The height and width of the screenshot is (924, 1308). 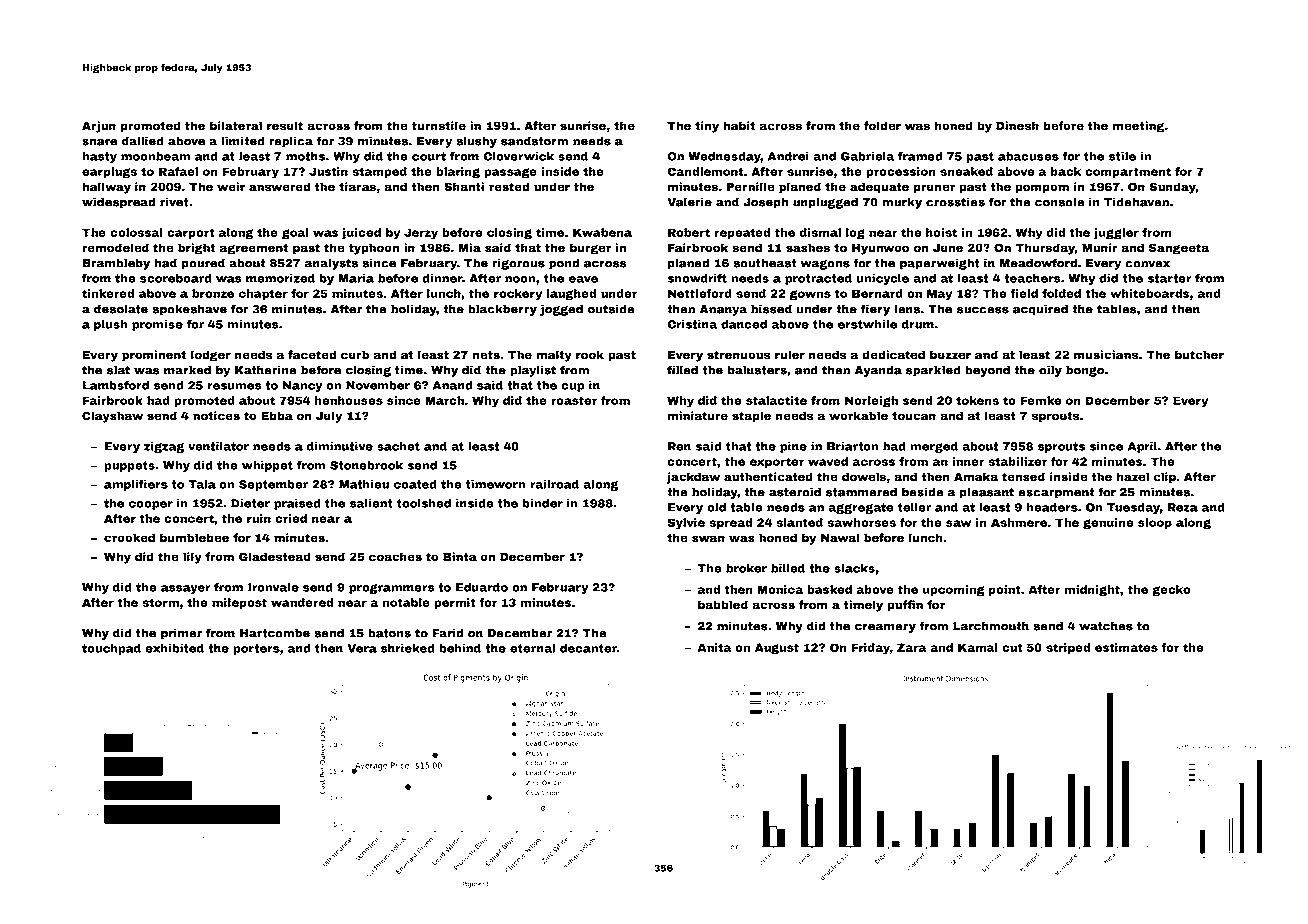 I want to click on tiny, so click(x=707, y=127).
